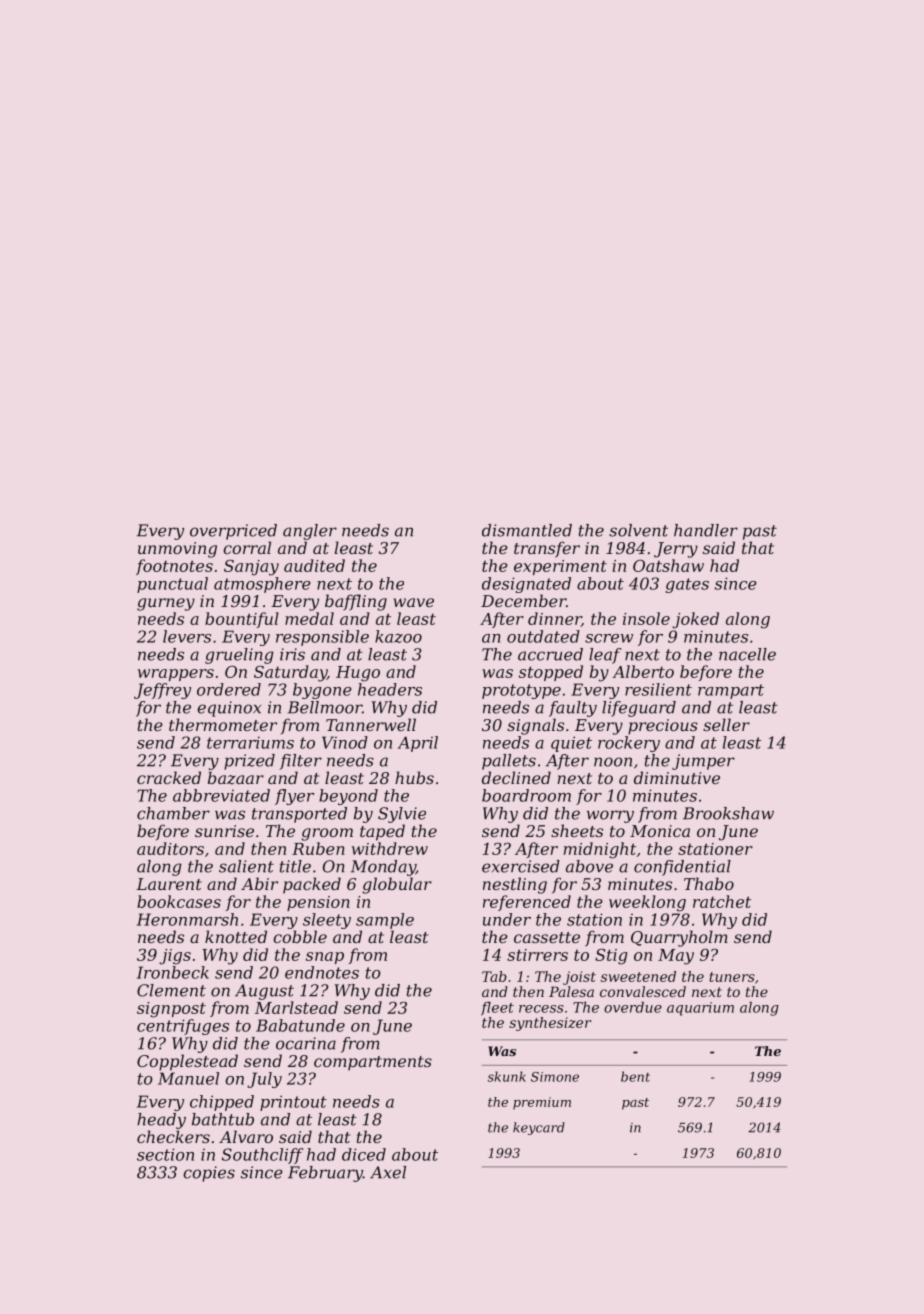  What do you see at coordinates (547, 549) in the screenshot?
I see `transfer` at bounding box center [547, 549].
